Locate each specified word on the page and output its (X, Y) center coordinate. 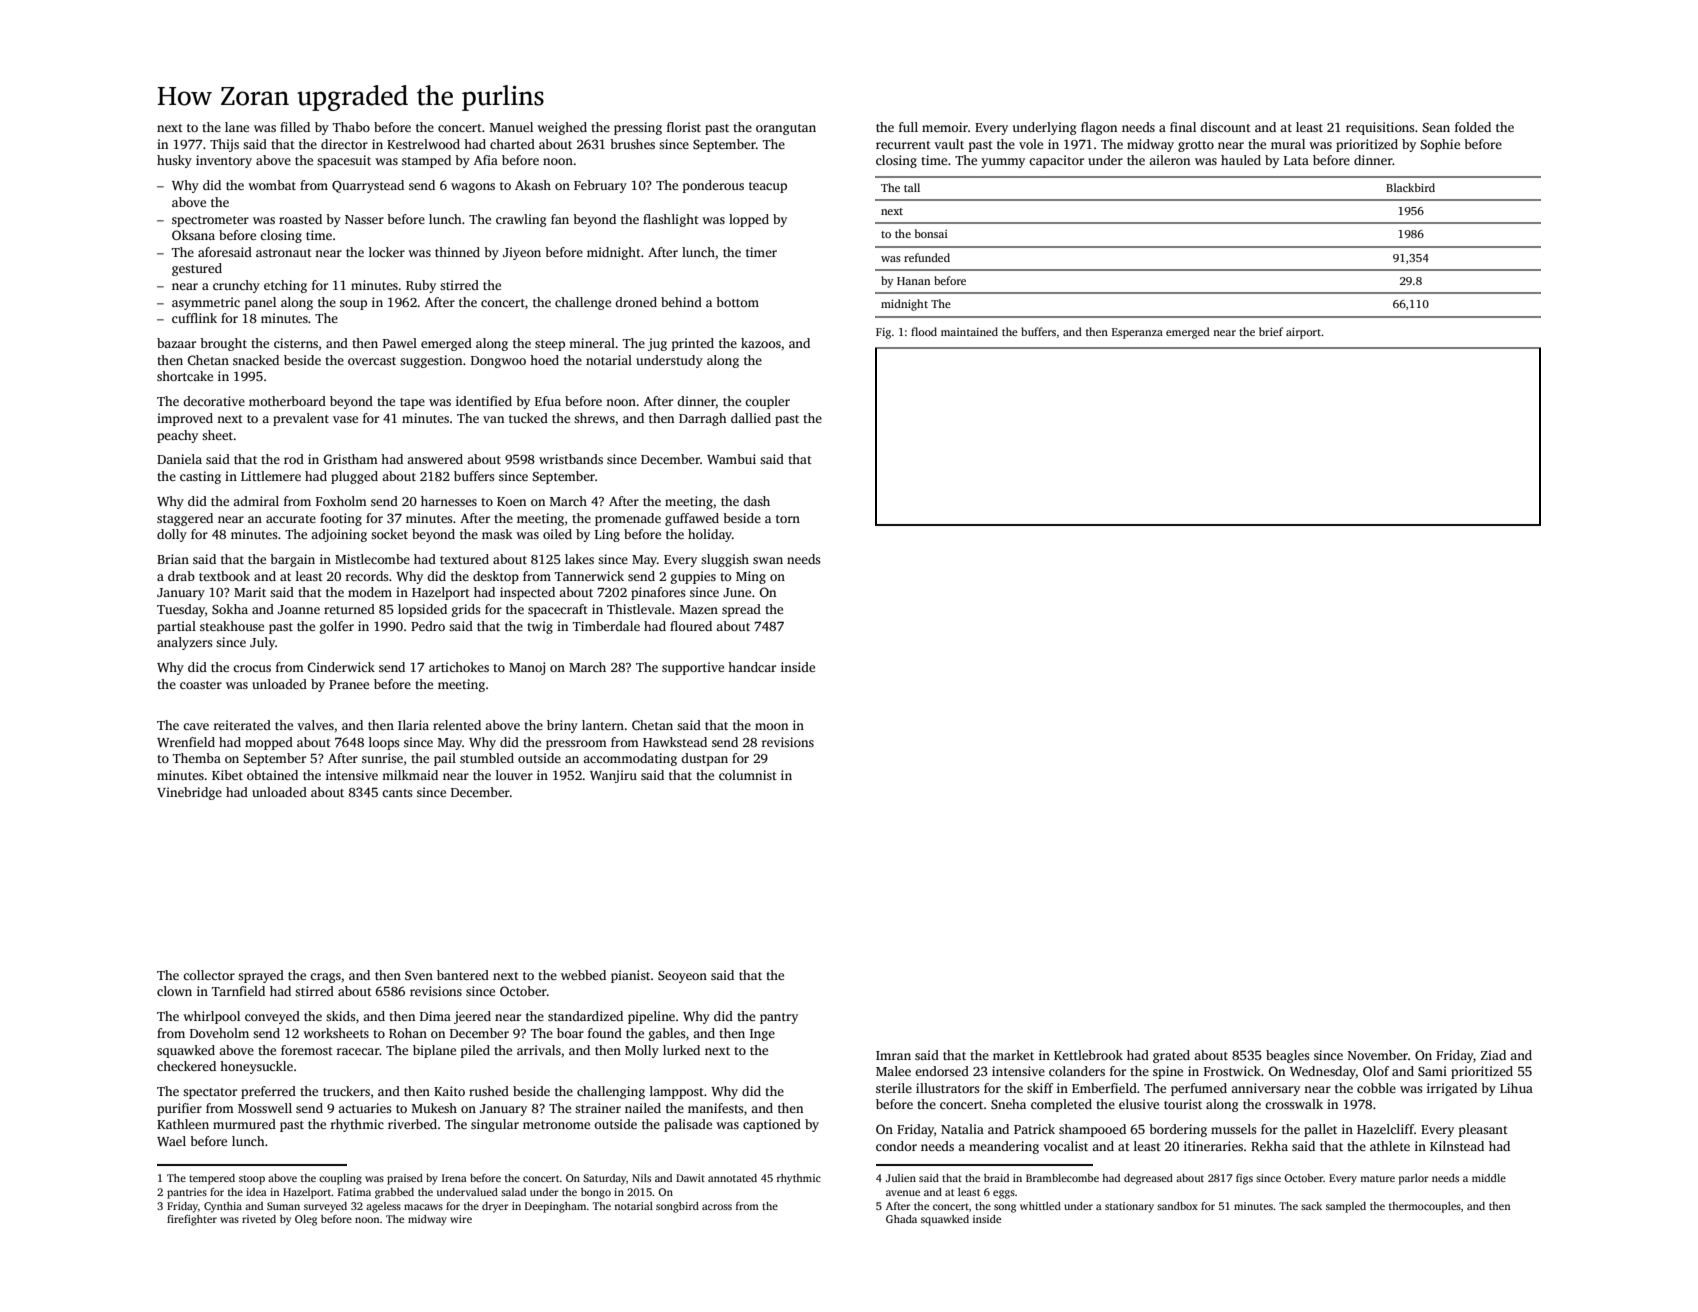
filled (295, 127)
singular (495, 1125)
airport (1303, 333)
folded (1473, 127)
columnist (748, 775)
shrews (594, 418)
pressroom (576, 745)
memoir (945, 127)
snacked (256, 360)
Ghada (901, 1219)
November (1378, 1055)
